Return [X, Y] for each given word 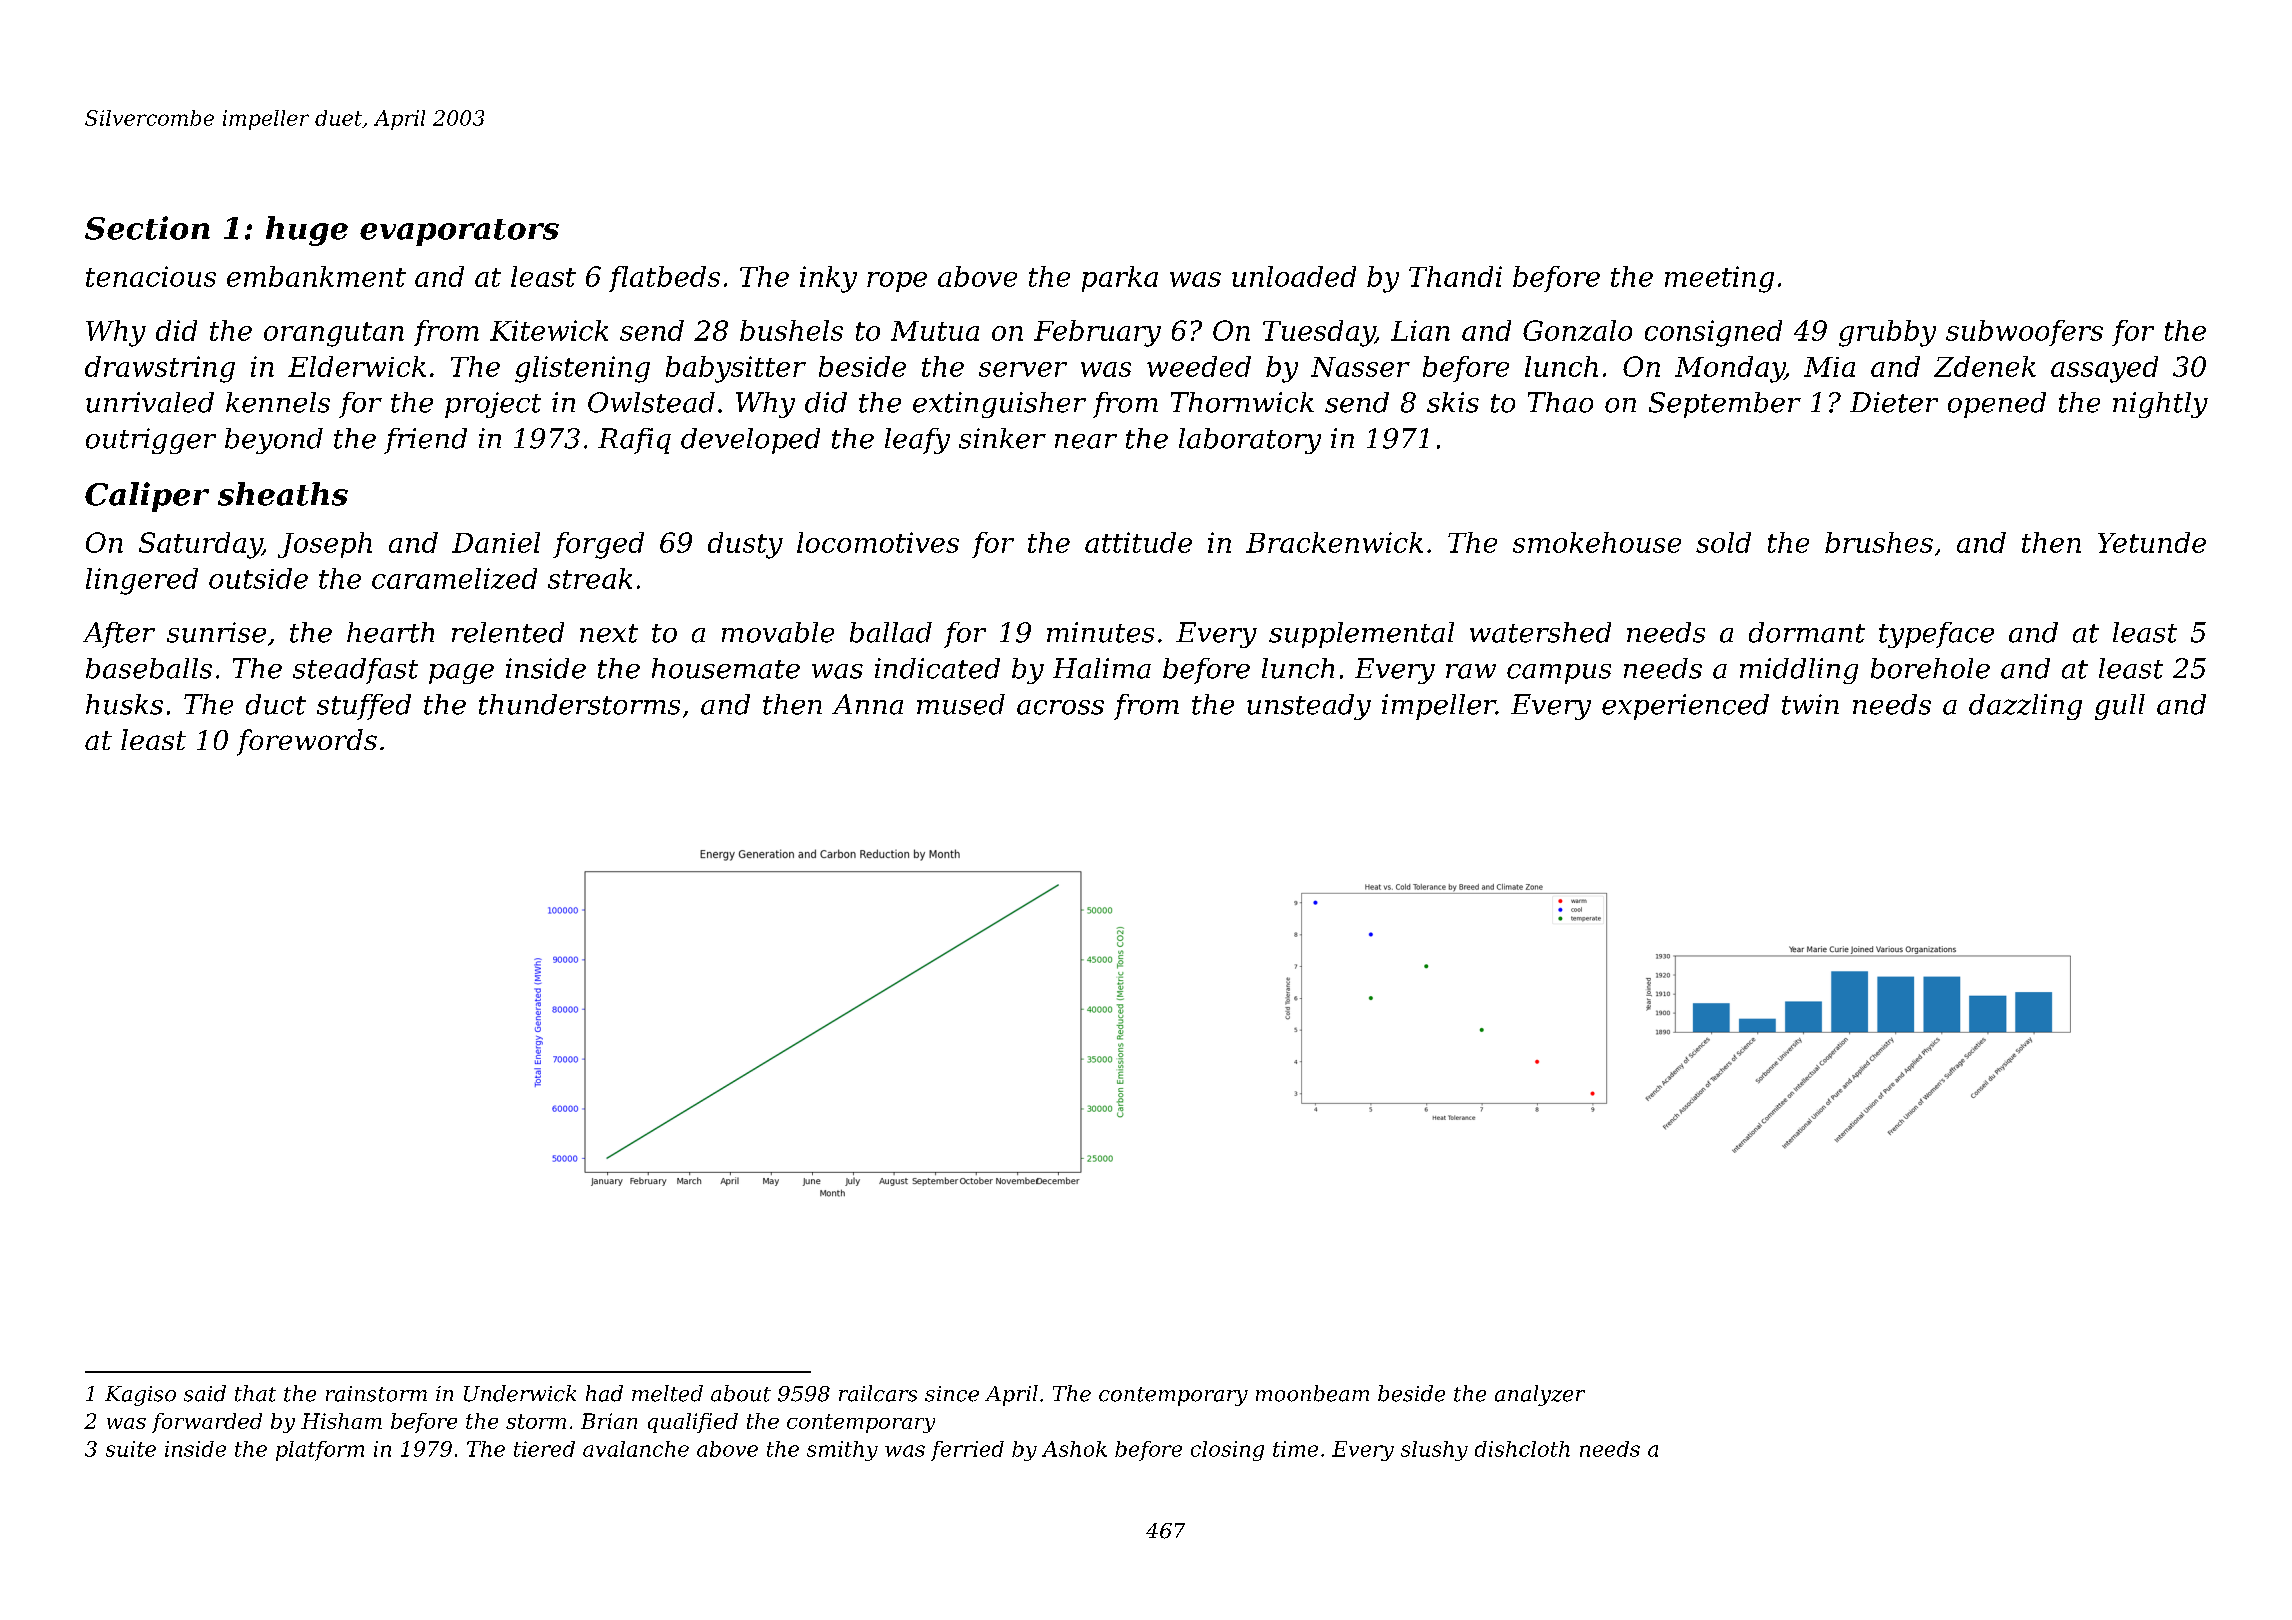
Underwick [520, 1393]
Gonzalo [1577, 330]
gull [2120, 707]
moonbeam [1312, 1393]
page [461, 674]
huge [307, 231]
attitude [1138, 542]
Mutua [935, 331]
